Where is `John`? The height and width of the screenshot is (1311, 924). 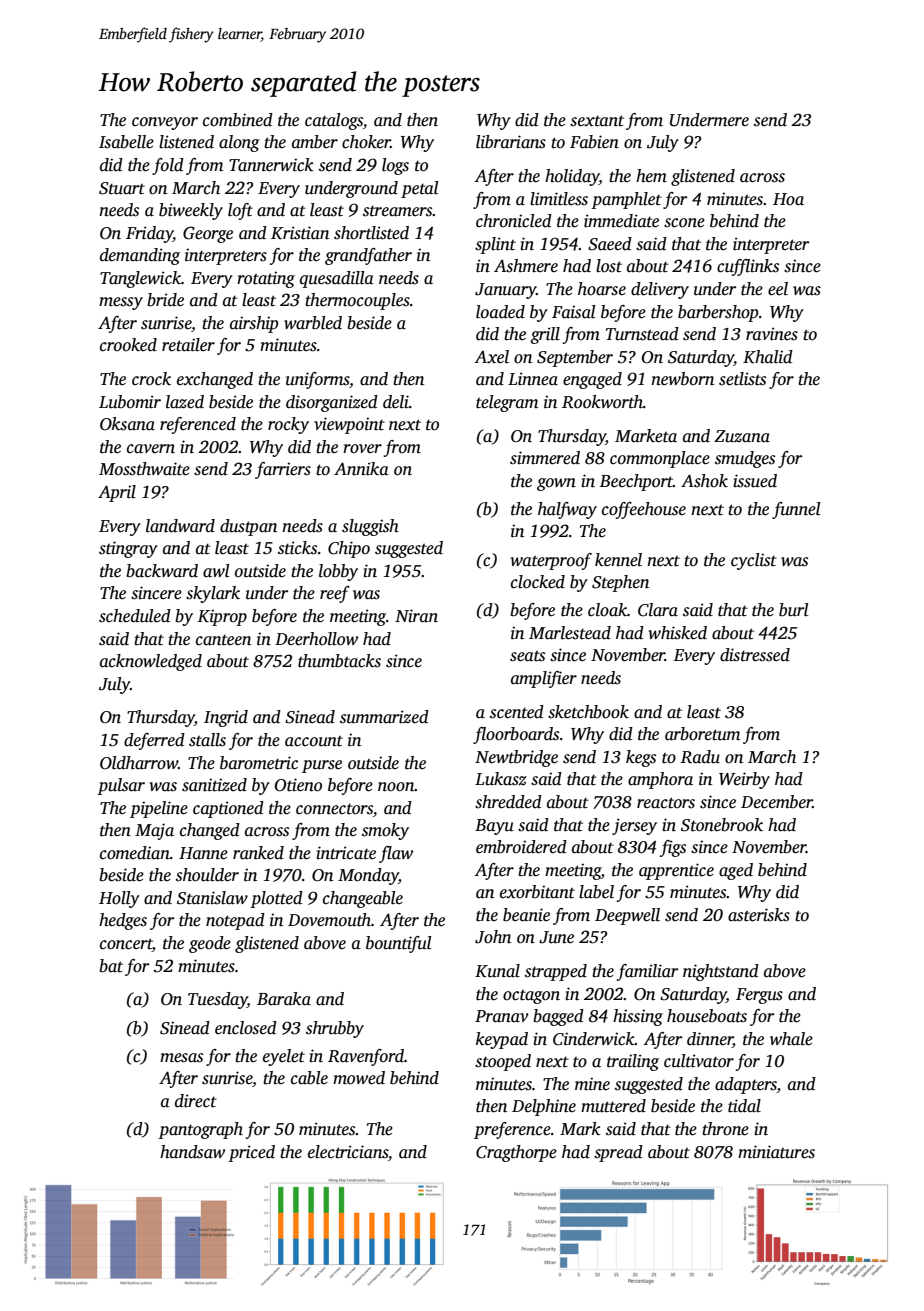 John is located at coordinates (493, 937).
